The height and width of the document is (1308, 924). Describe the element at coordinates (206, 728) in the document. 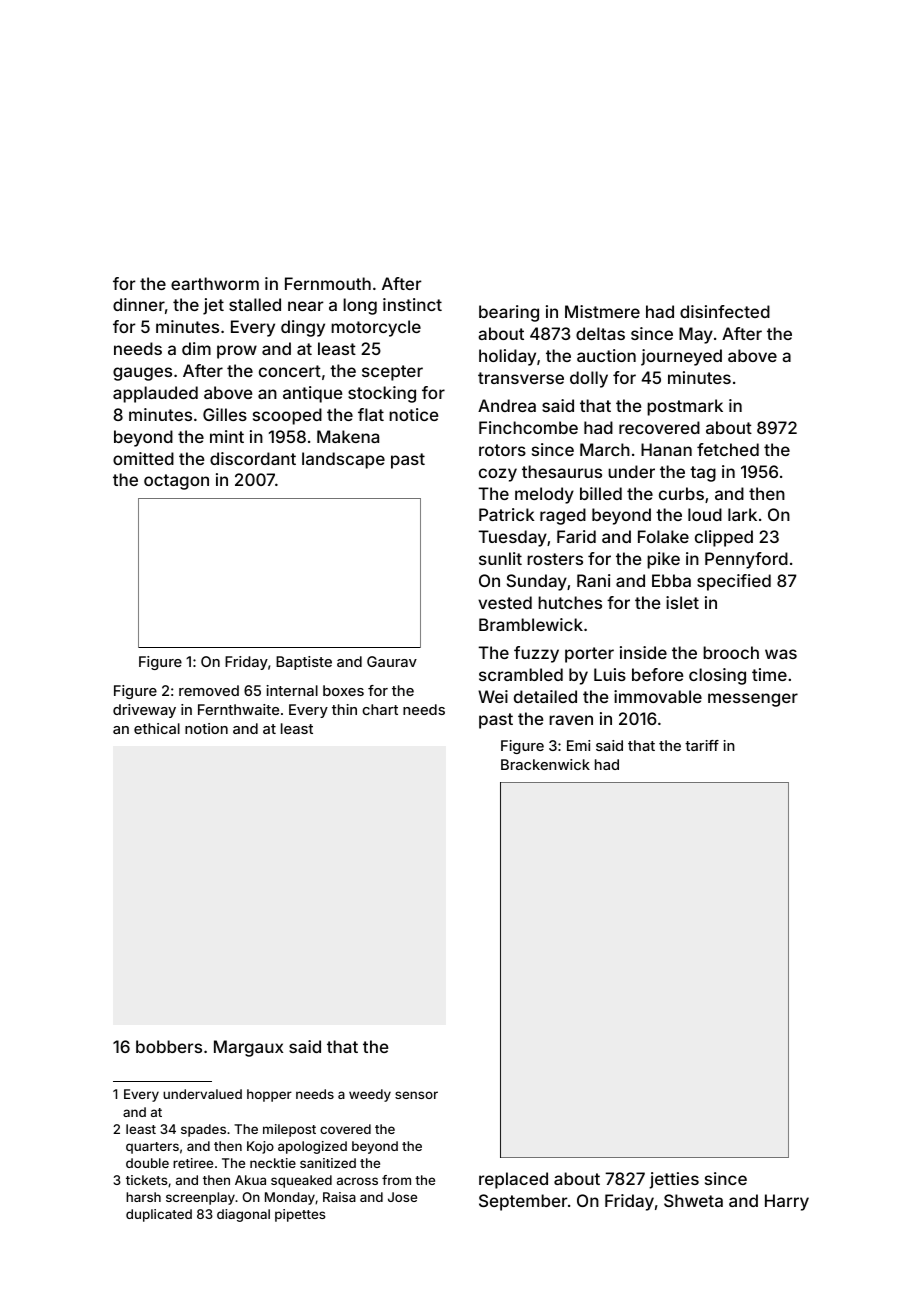

I see `notion` at that location.
